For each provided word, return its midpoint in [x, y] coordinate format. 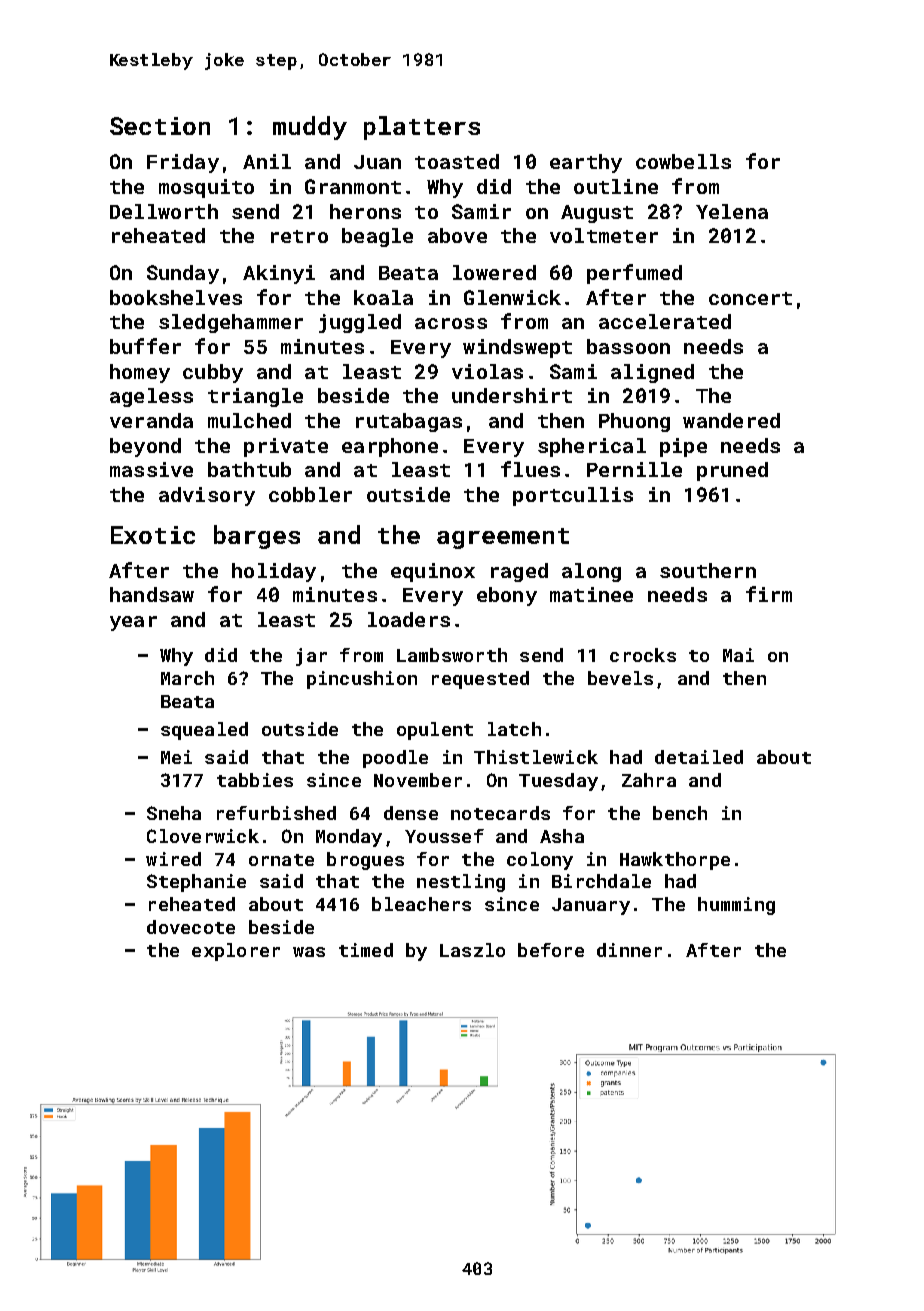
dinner [629, 950]
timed [366, 950]
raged [519, 572]
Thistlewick [536, 757]
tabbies [255, 780]
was [309, 952]
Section [160, 126]
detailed [699, 757]
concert [750, 298]
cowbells [683, 161]
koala [383, 297]
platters [422, 128]
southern [708, 570]
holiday [274, 572]
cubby [213, 373]
